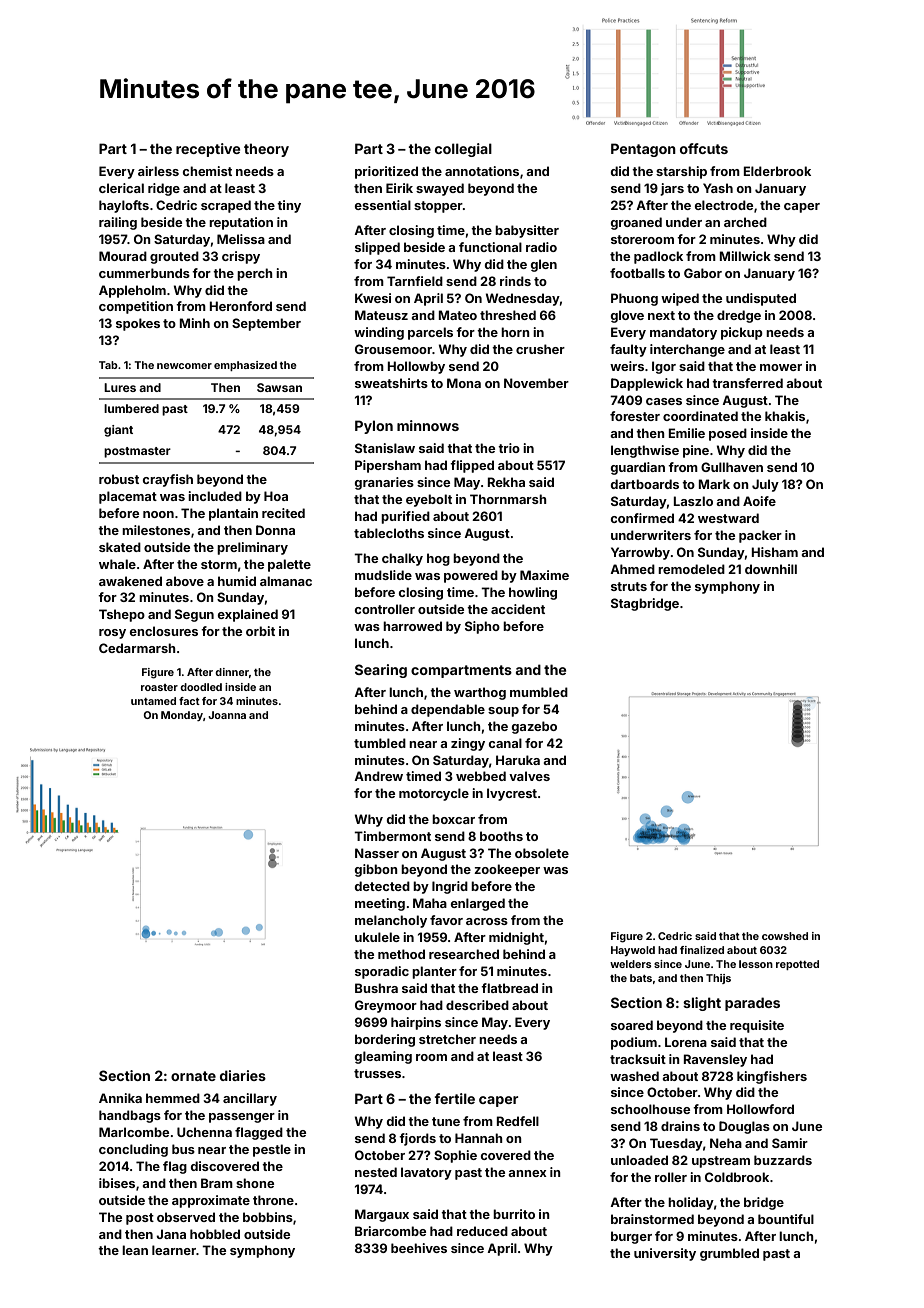 This screenshot has height=1308, width=924. What do you see at coordinates (419, 1248) in the screenshot?
I see `beehives` at bounding box center [419, 1248].
